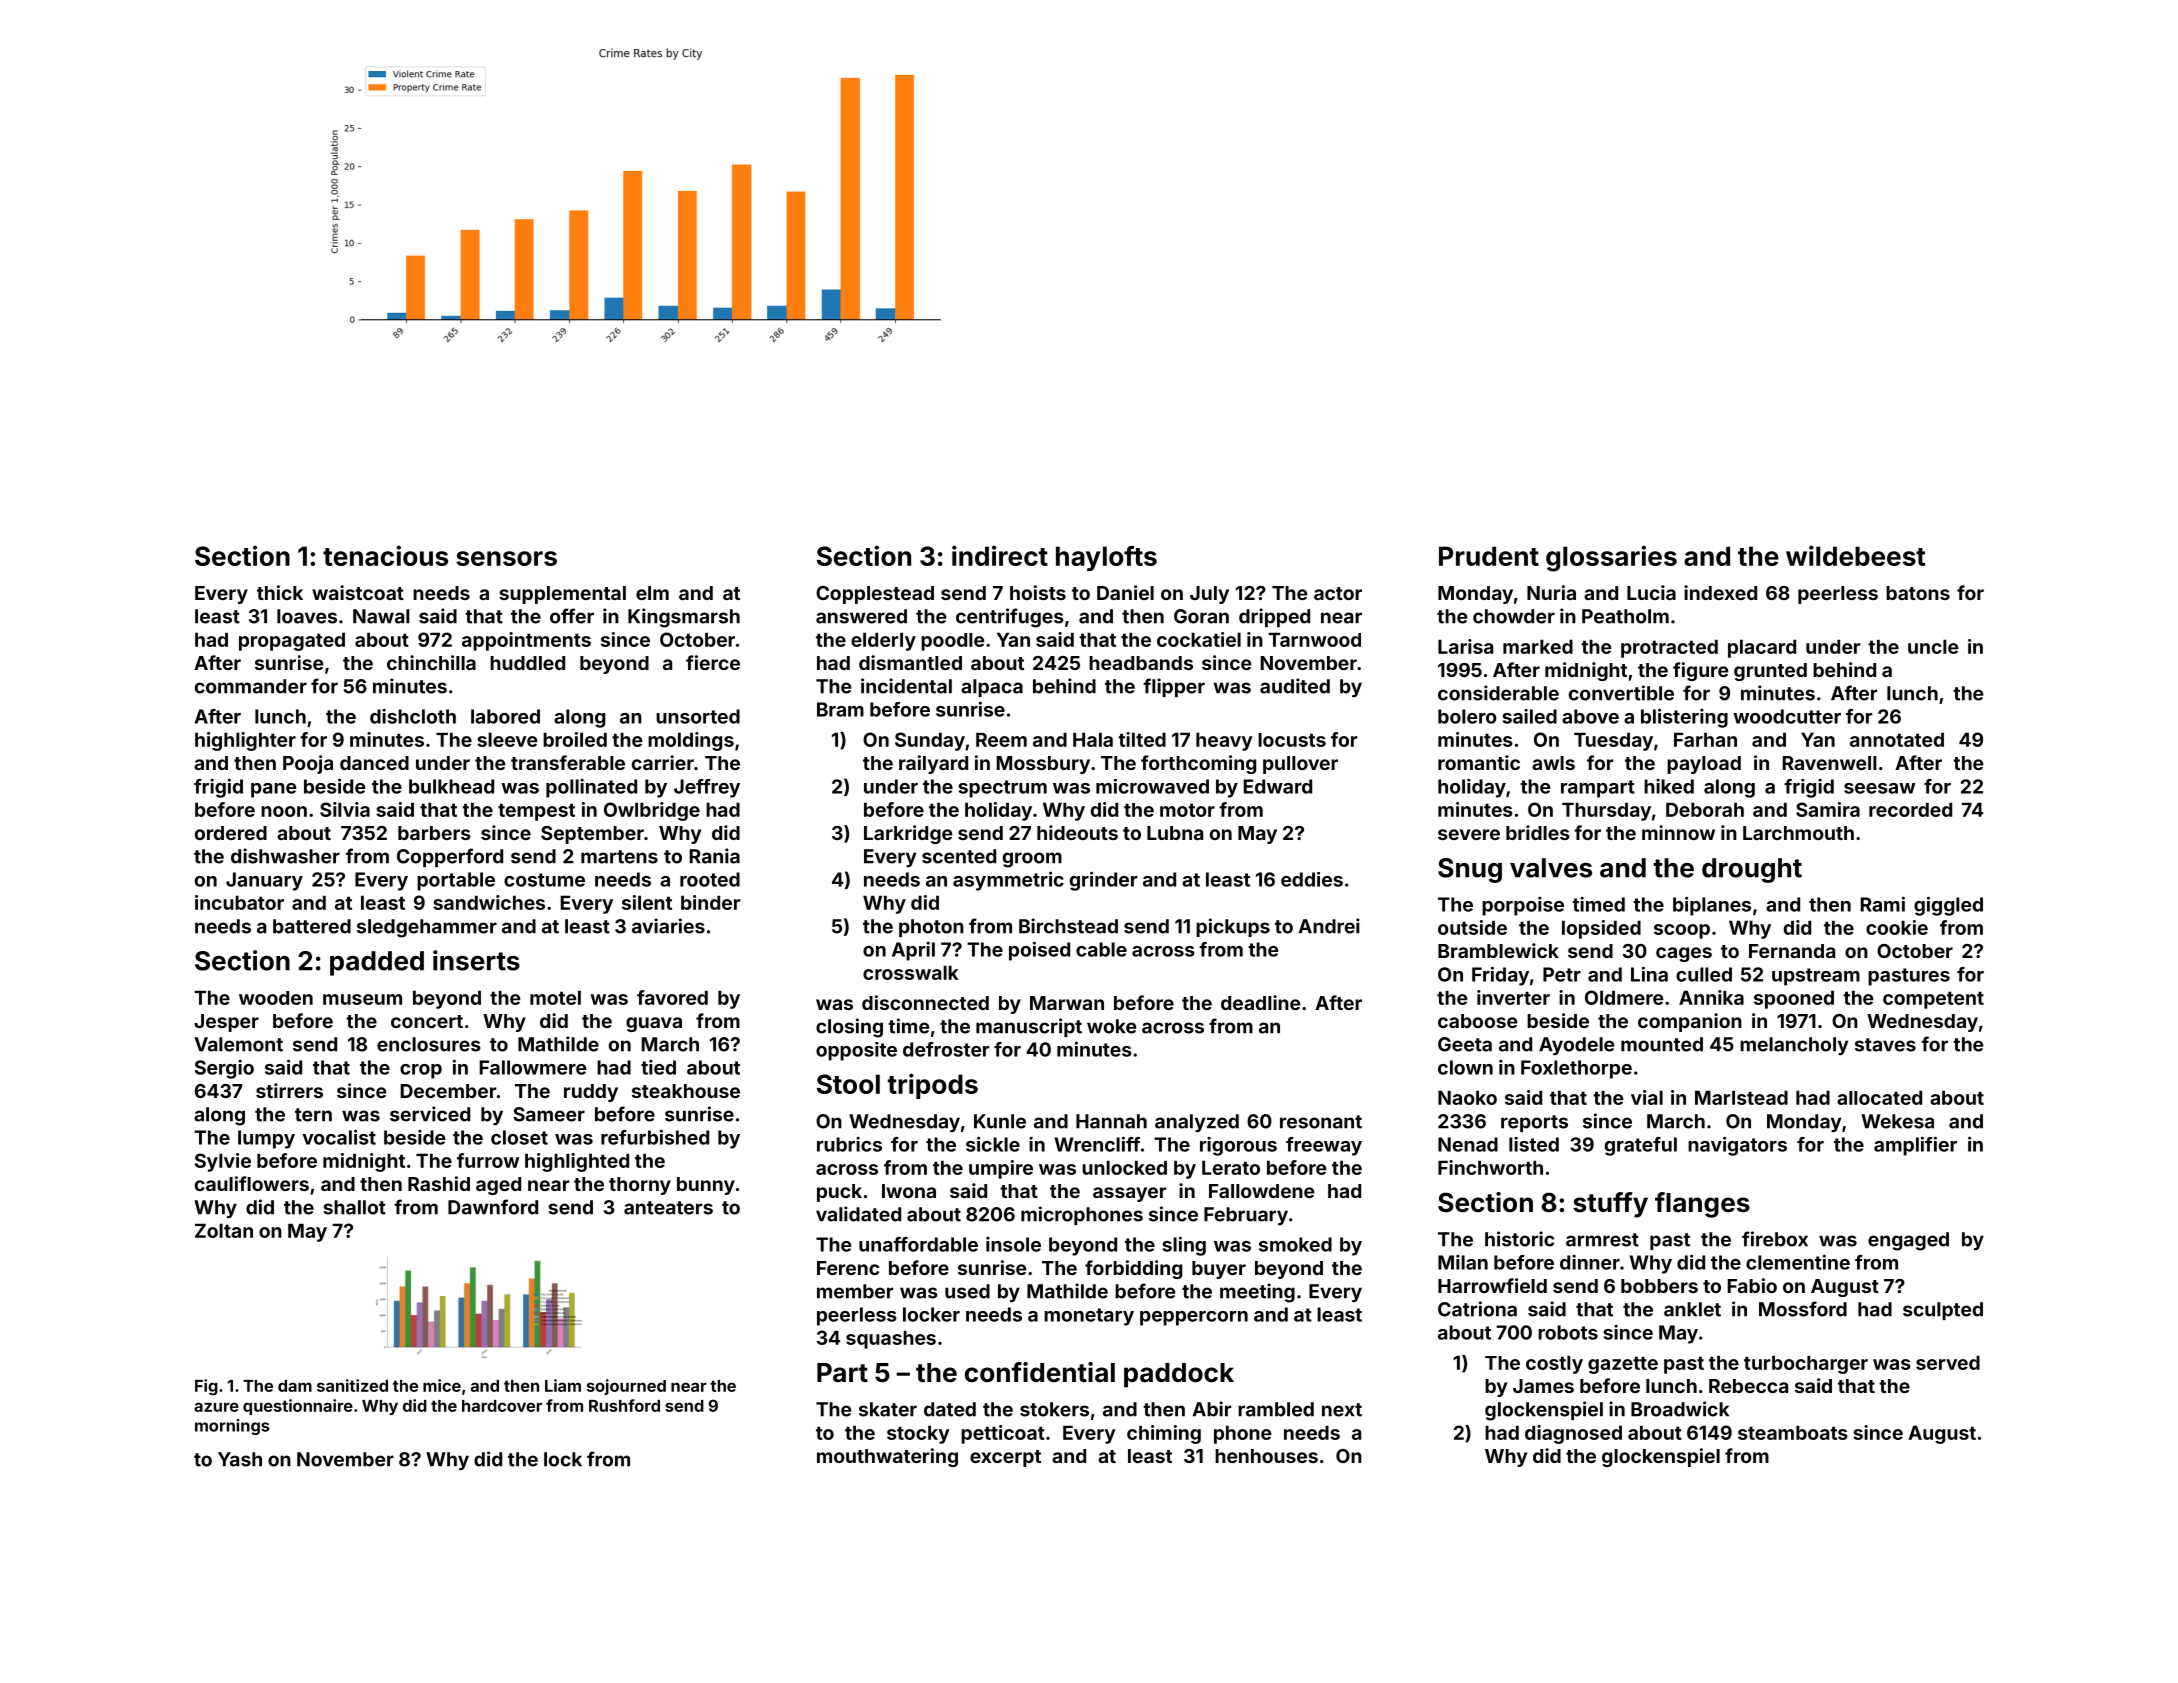 Image resolution: width=2178 pixels, height=1683 pixels. I want to click on glossaries, so click(1611, 558).
